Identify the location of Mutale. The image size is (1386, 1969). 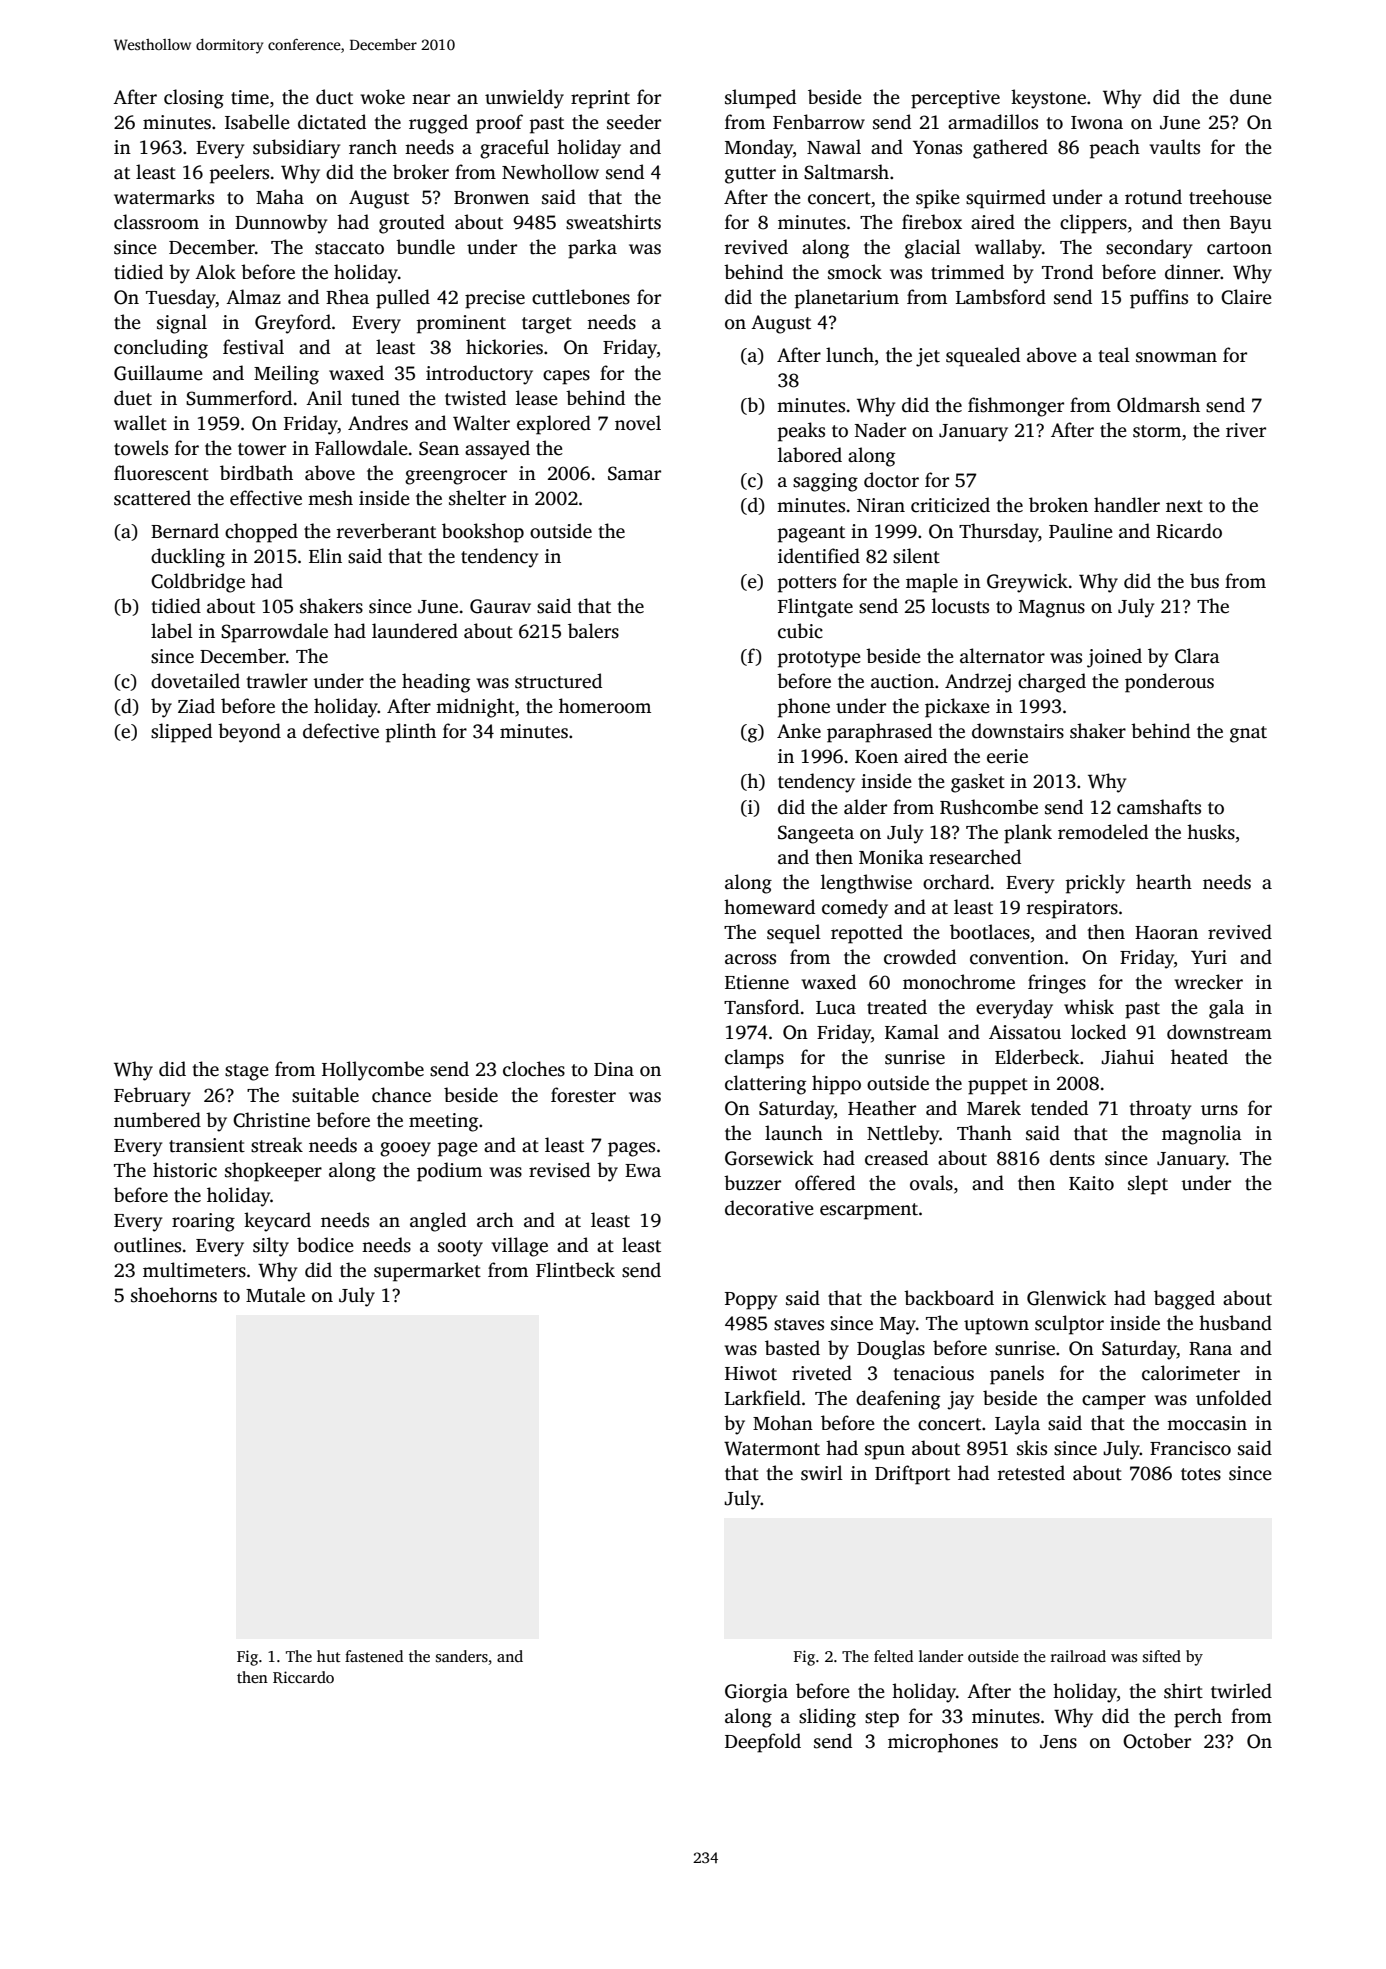
(275, 1295).
